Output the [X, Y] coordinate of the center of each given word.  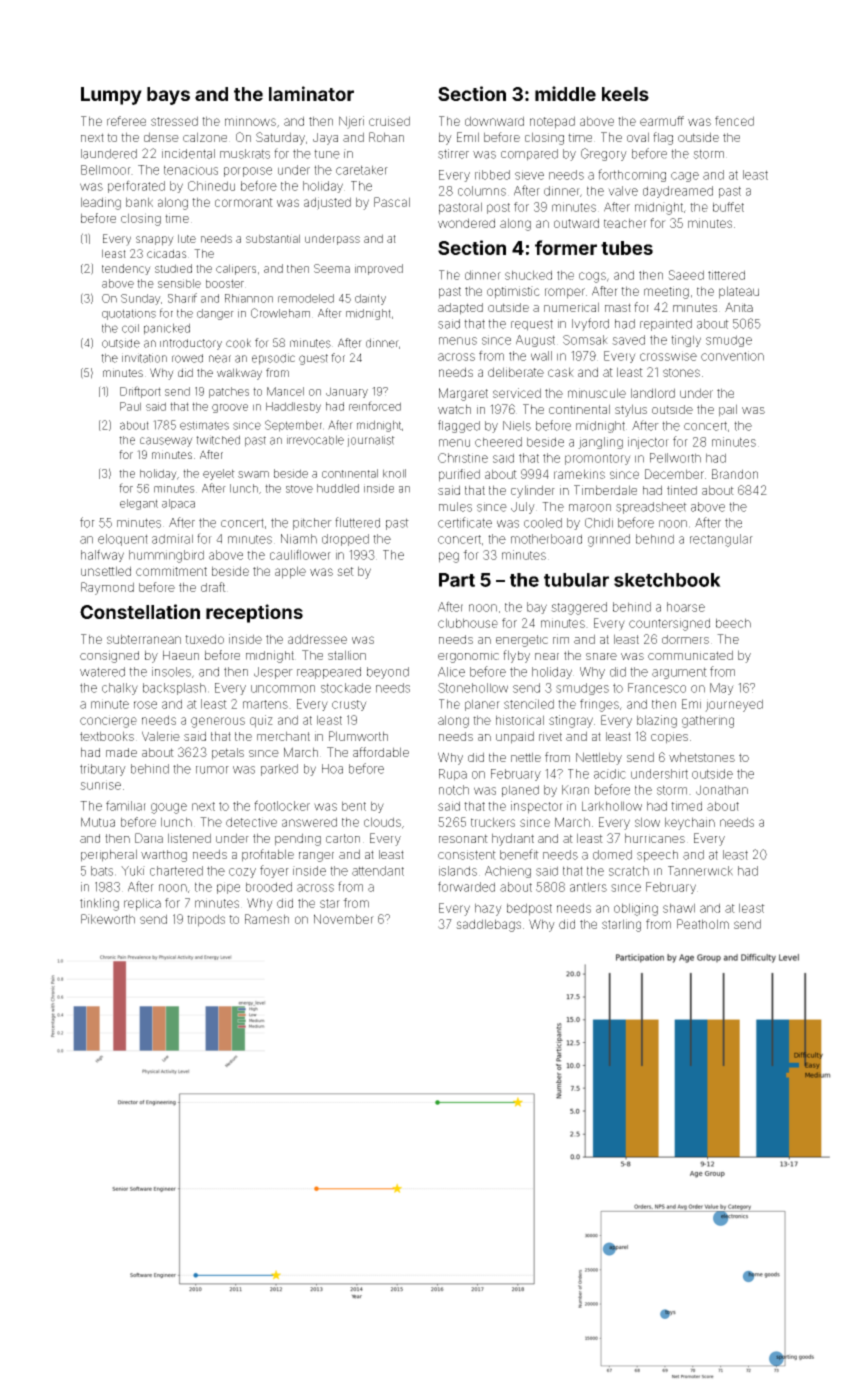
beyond [388, 673]
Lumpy [111, 96]
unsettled [106, 571]
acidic [610, 774]
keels [625, 94]
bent [354, 806]
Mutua [98, 822]
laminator [311, 93]
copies [669, 738]
